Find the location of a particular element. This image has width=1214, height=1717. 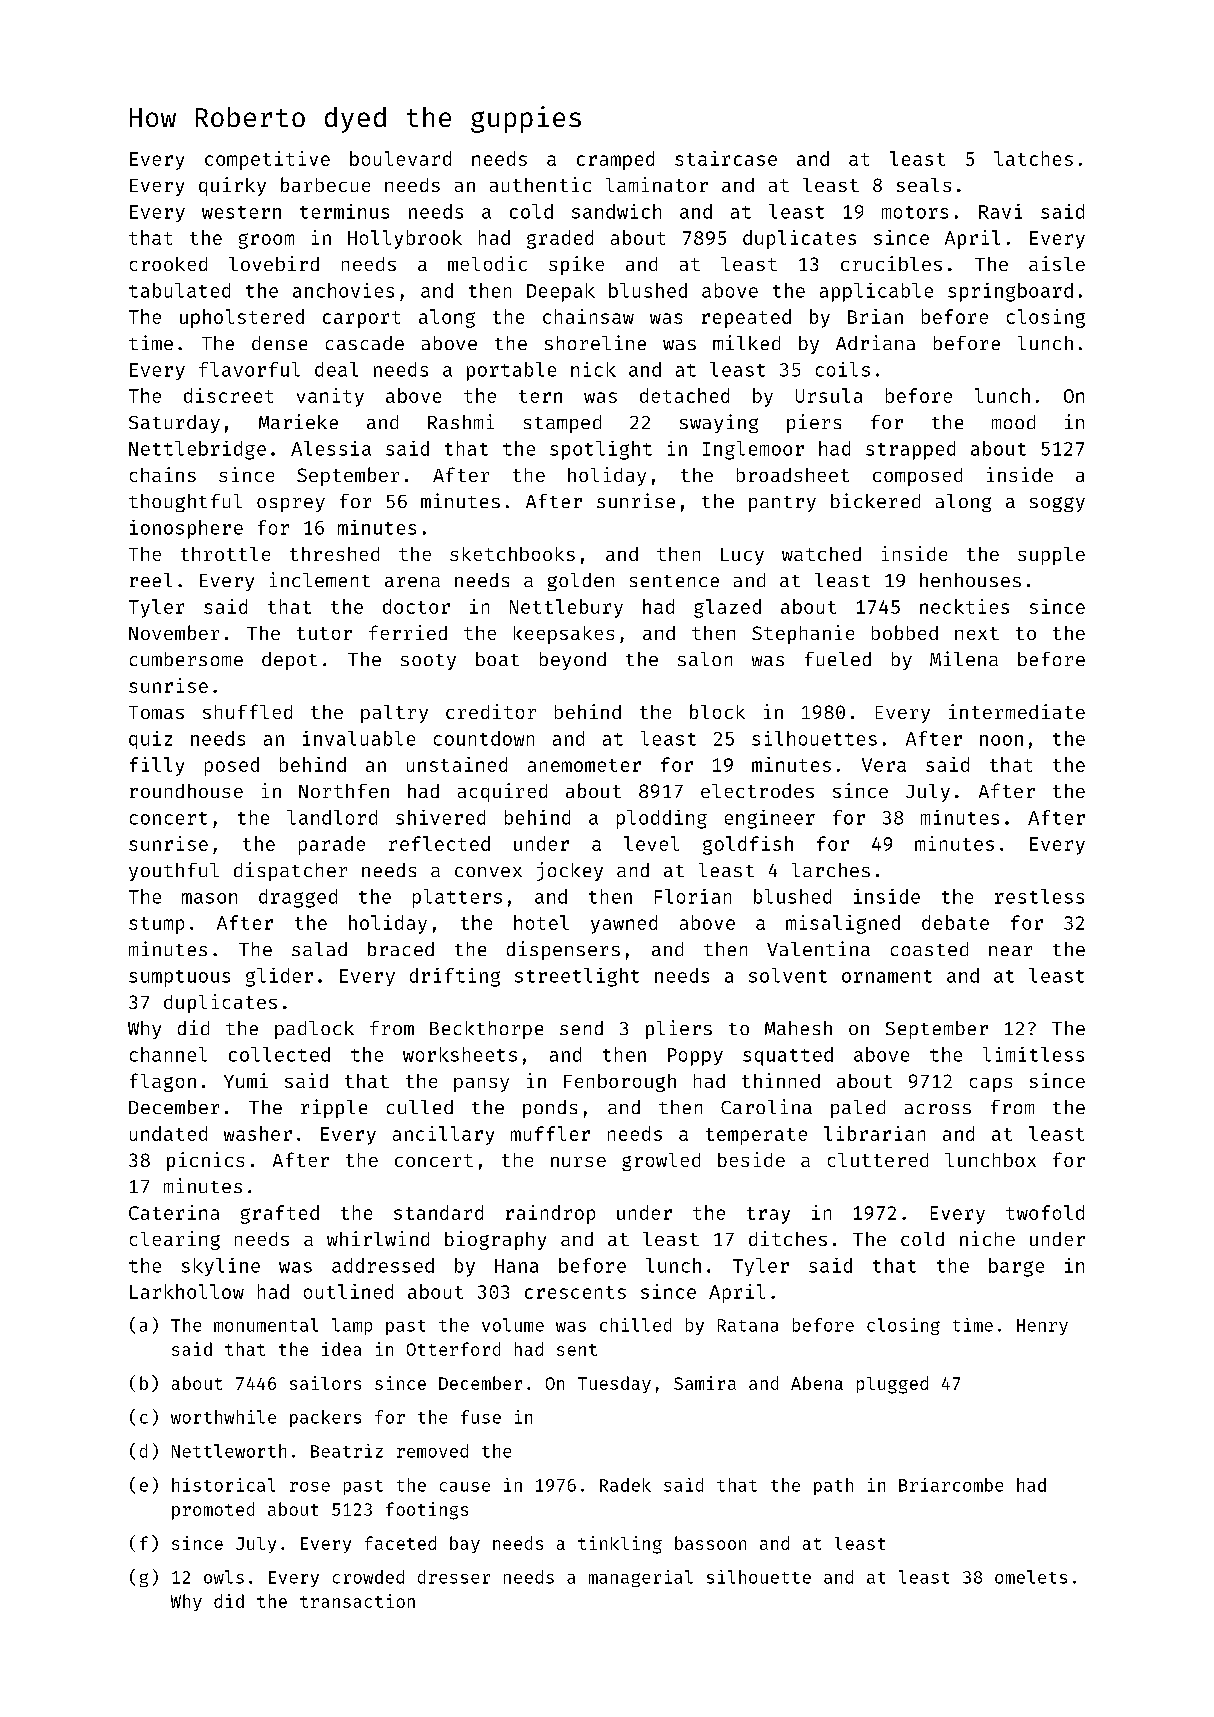

platters is located at coordinates (457, 898).
